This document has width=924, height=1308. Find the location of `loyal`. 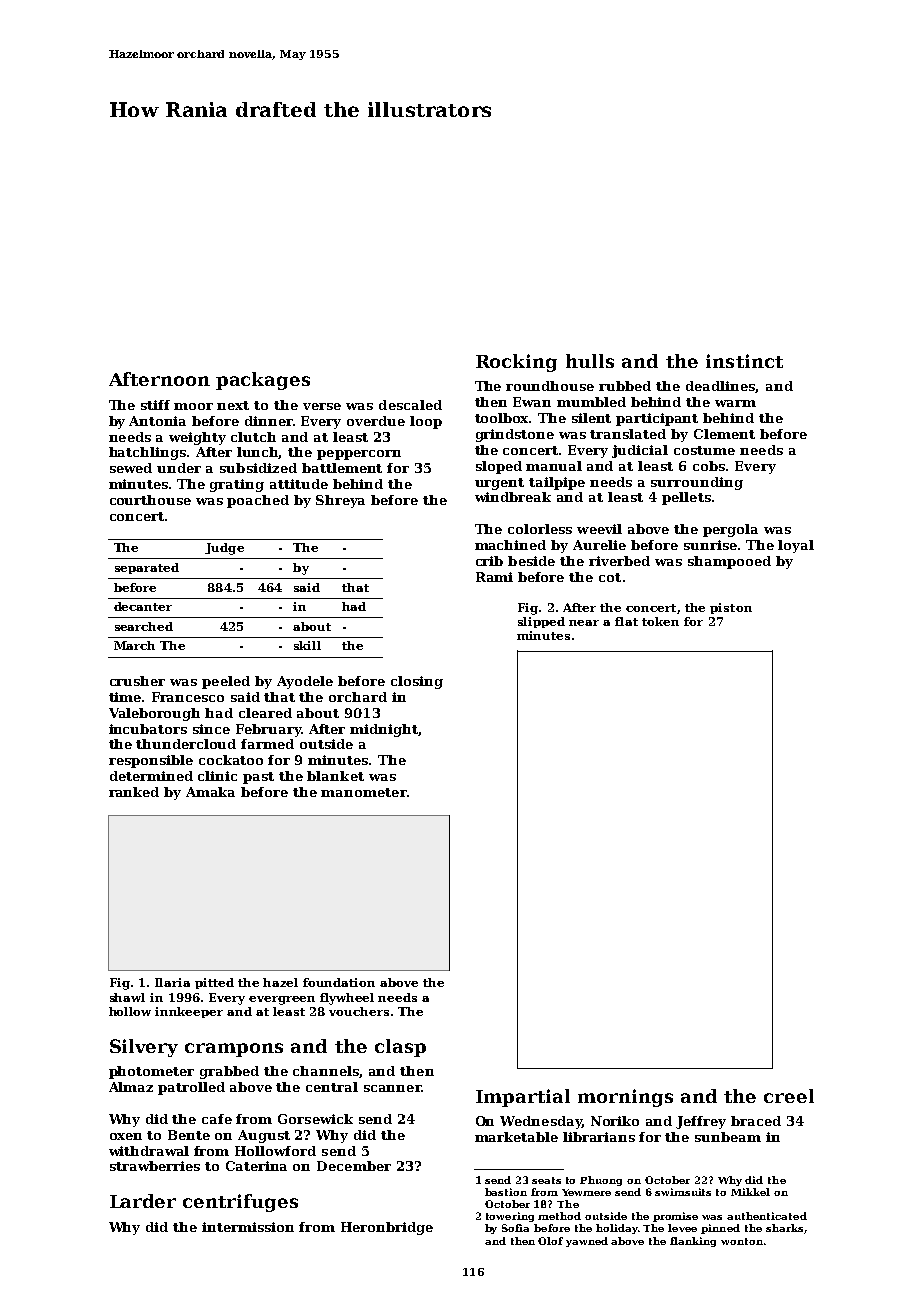

loyal is located at coordinates (796, 546).
